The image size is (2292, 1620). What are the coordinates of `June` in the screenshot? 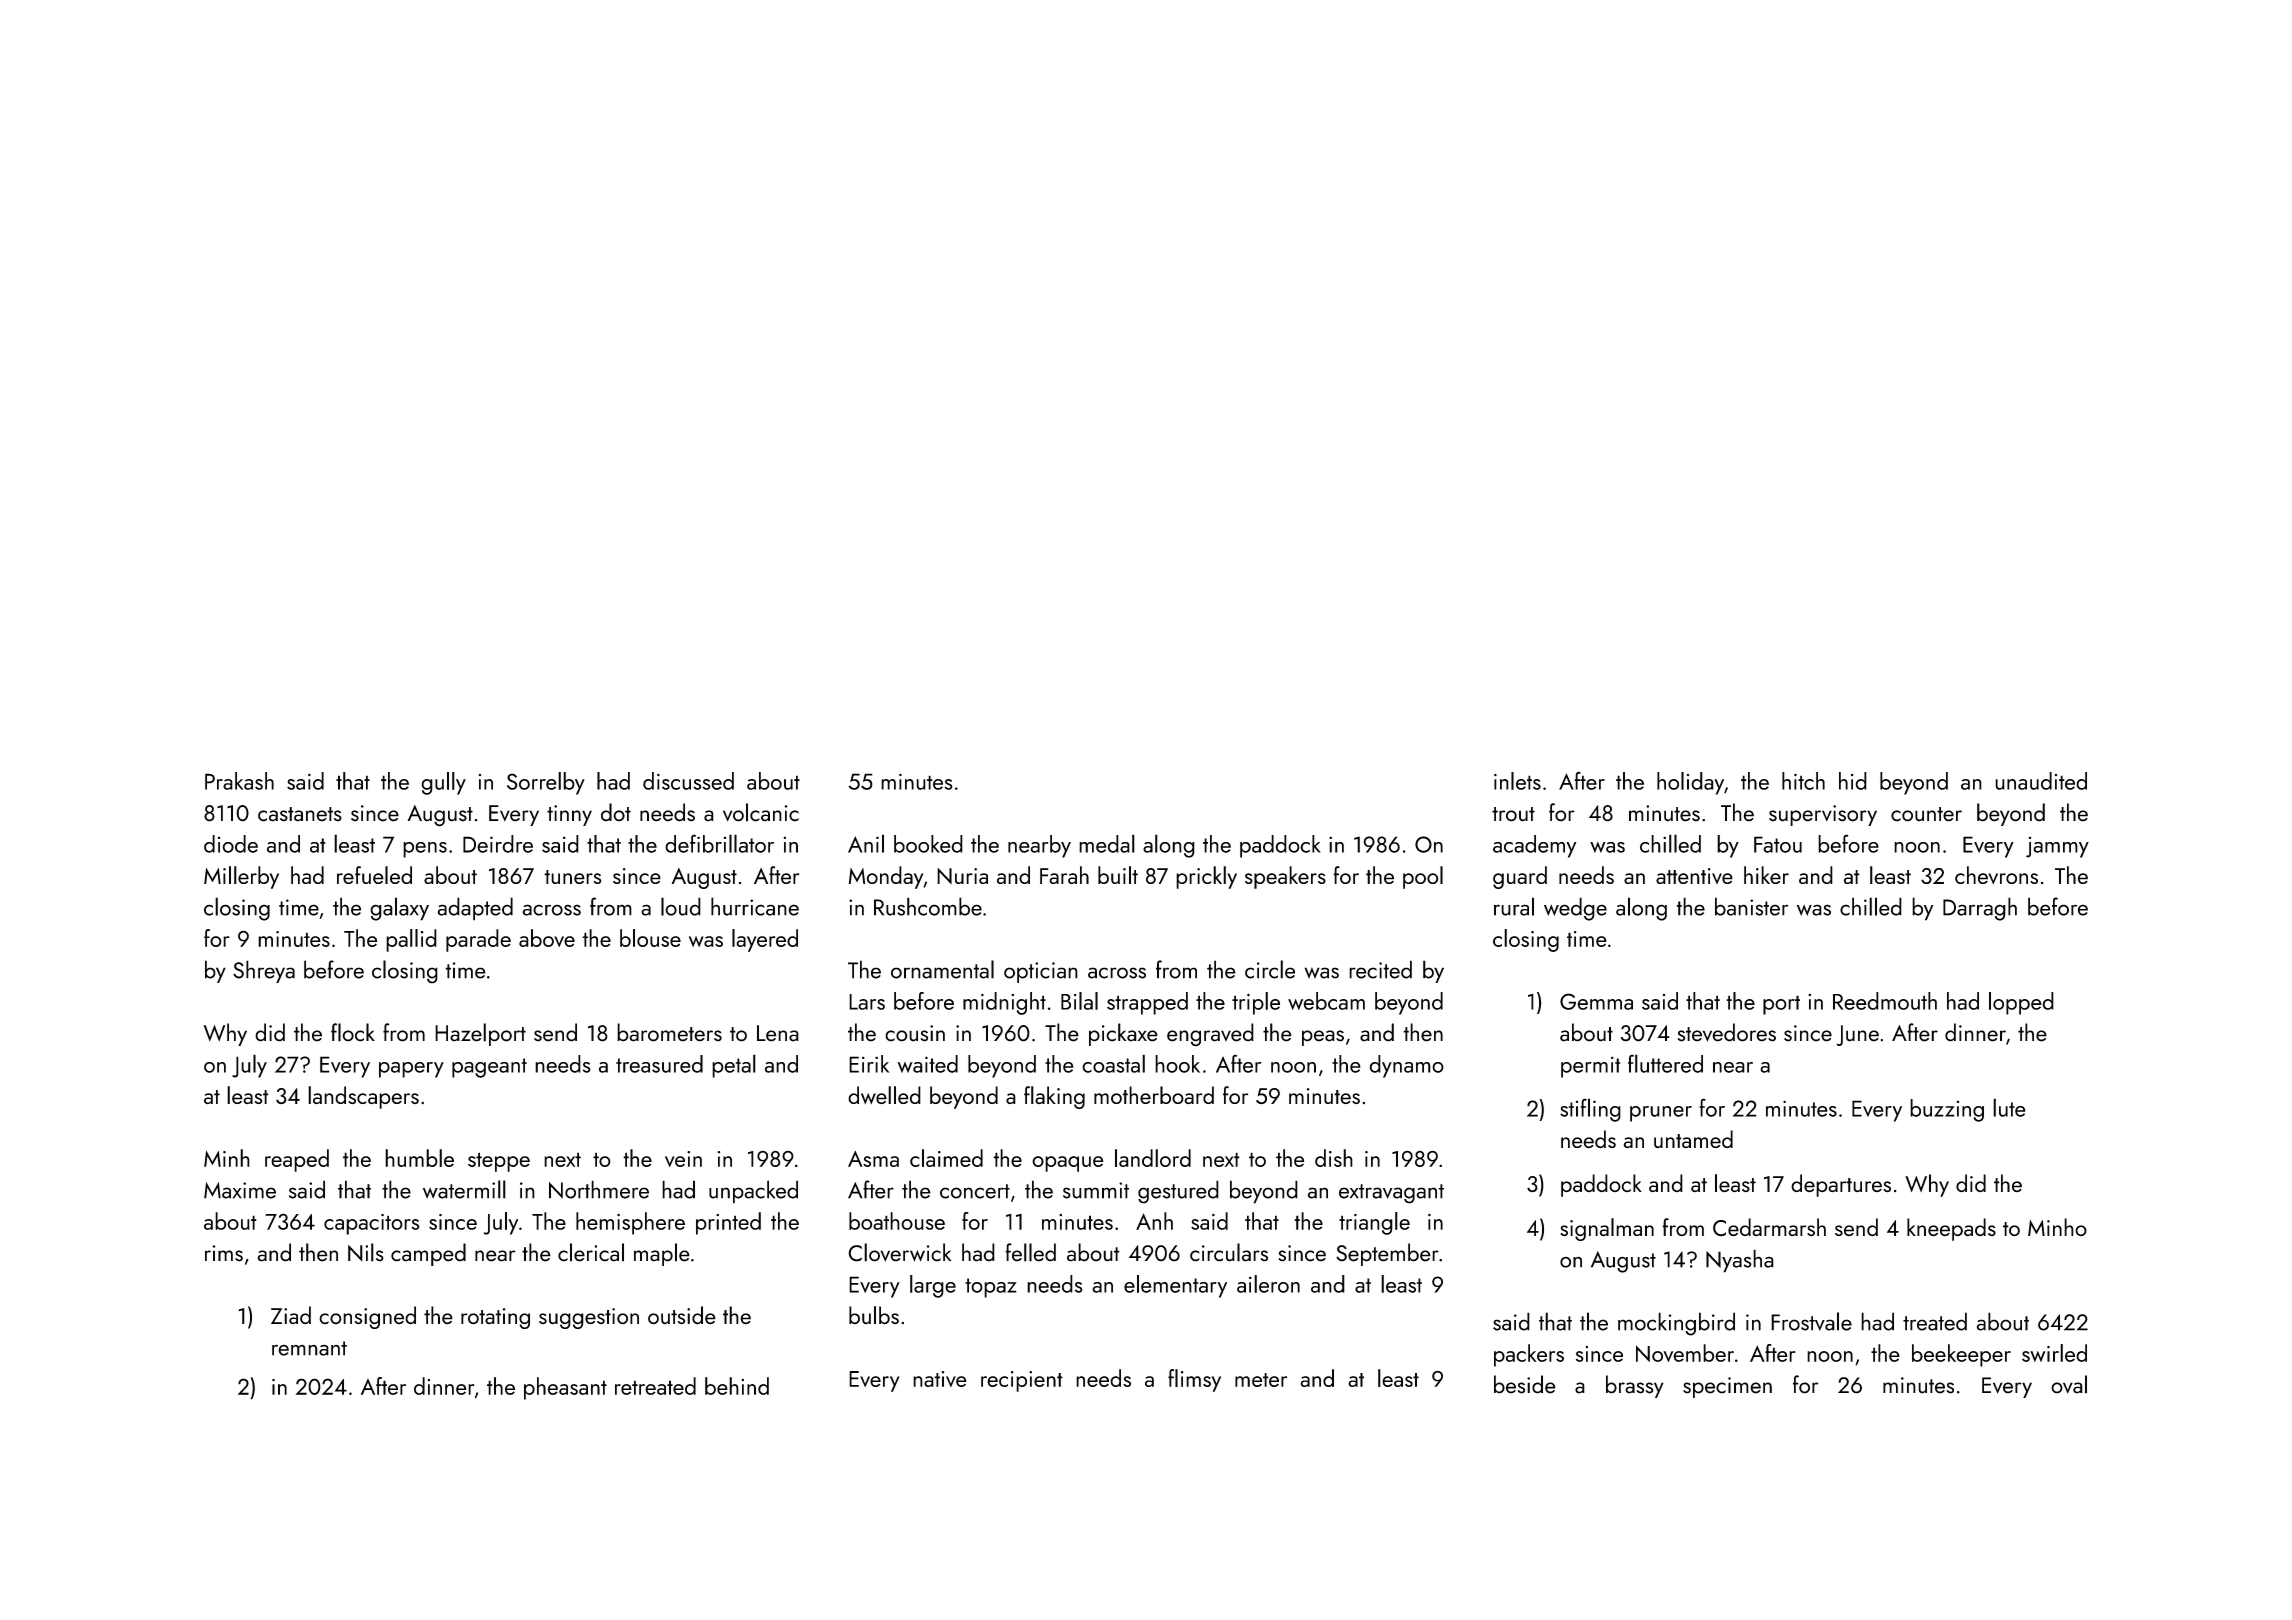 It's located at (1858, 1035).
